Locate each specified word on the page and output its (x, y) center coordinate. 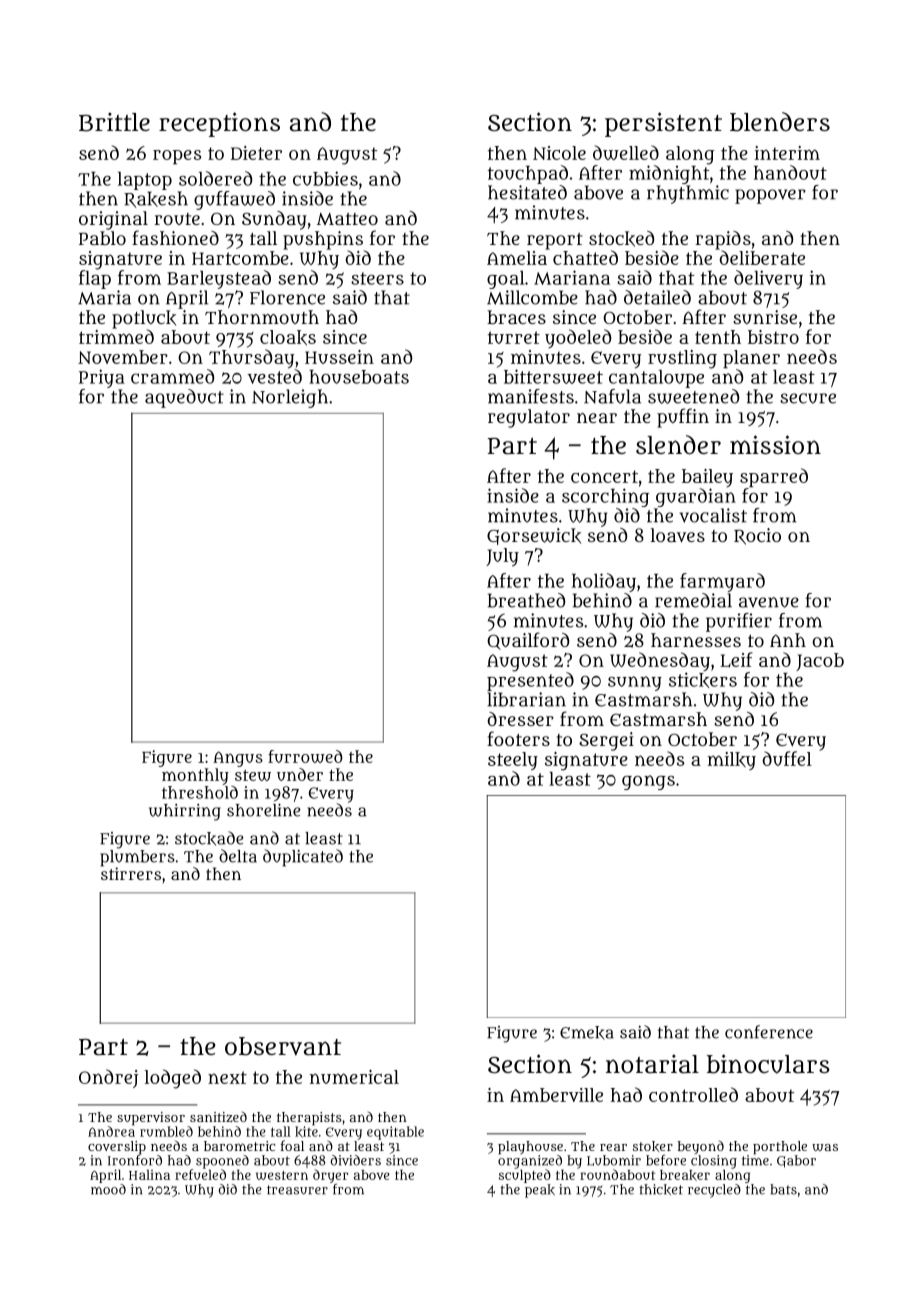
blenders (780, 122)
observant (283, 1046)
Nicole (559, 153)
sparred (774, 477)
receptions (219, 124)
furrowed (305, 756)
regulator (529, 418)
